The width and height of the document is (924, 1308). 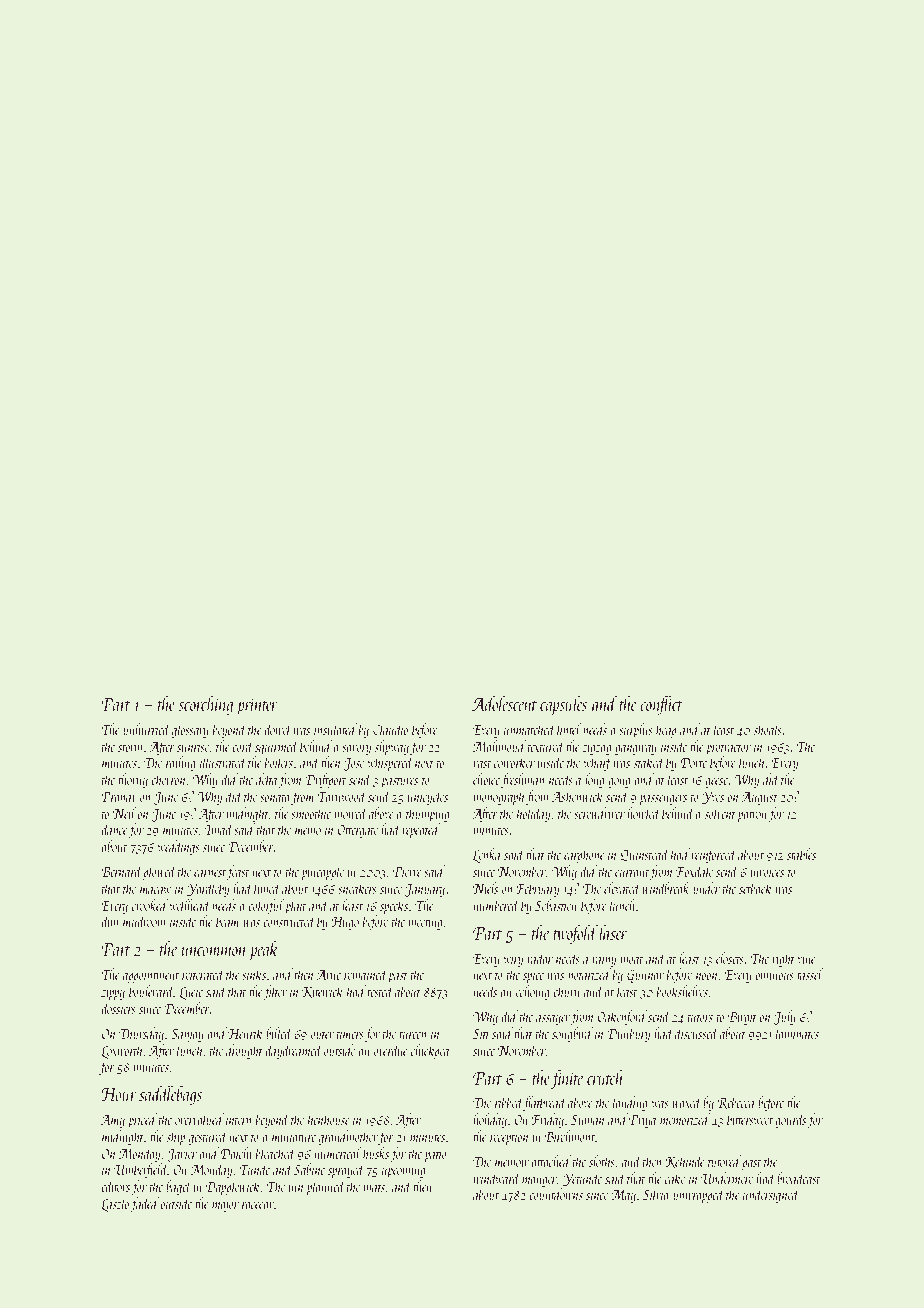 What do you see at coordinates (694, 871) in the document?
I see `Foxdale` at bounding box center [694, 871].
